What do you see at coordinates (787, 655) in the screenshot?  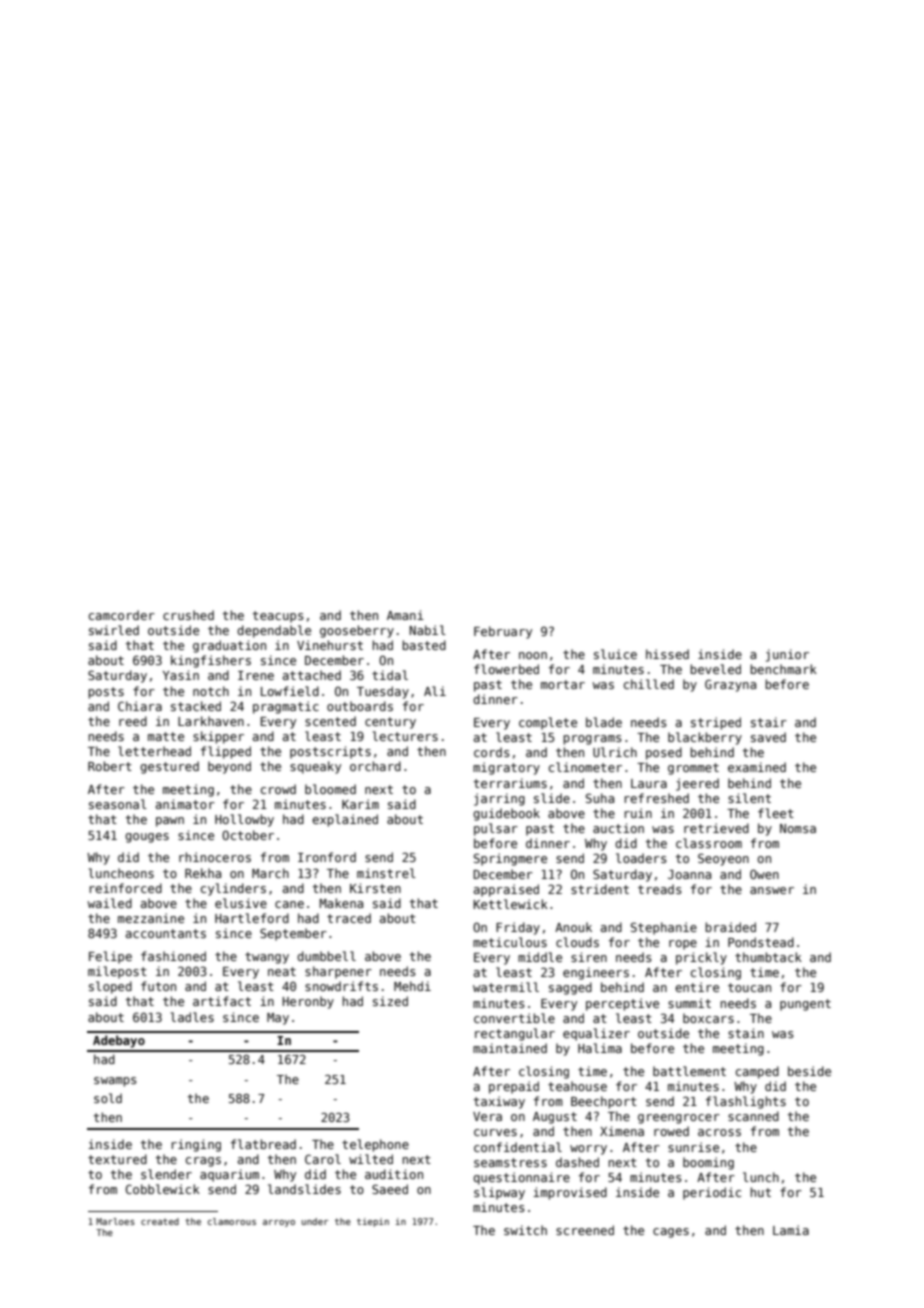 I see `junior` at bounding box center [787, 655].
